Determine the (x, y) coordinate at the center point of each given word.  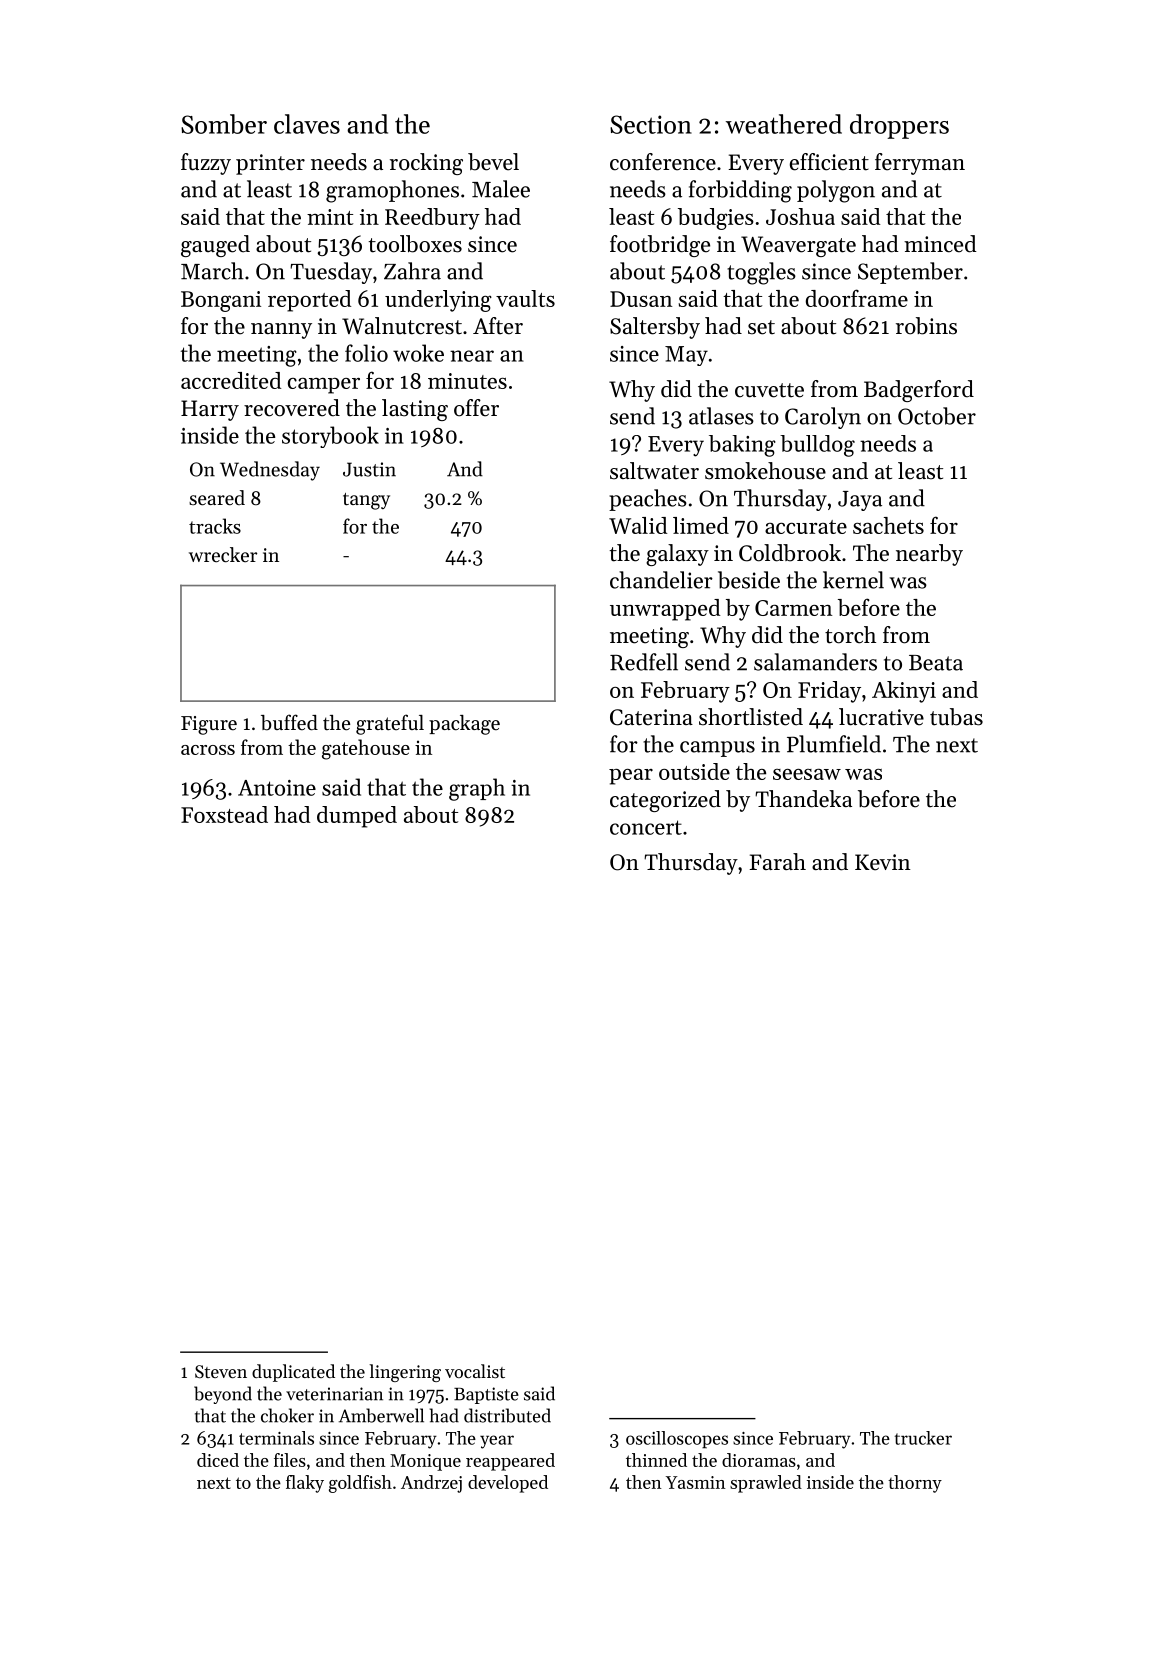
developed (508, 1484)
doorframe (857, 298)
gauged (215, 246)
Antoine (277, 788)
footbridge (660, 246)
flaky (305, 1484)
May (686, 356)
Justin (369, 469)
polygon (836, 191)
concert (646, 827)
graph (477, 789)
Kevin (883, 862)
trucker (923, 1438)
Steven (221, 1371)
